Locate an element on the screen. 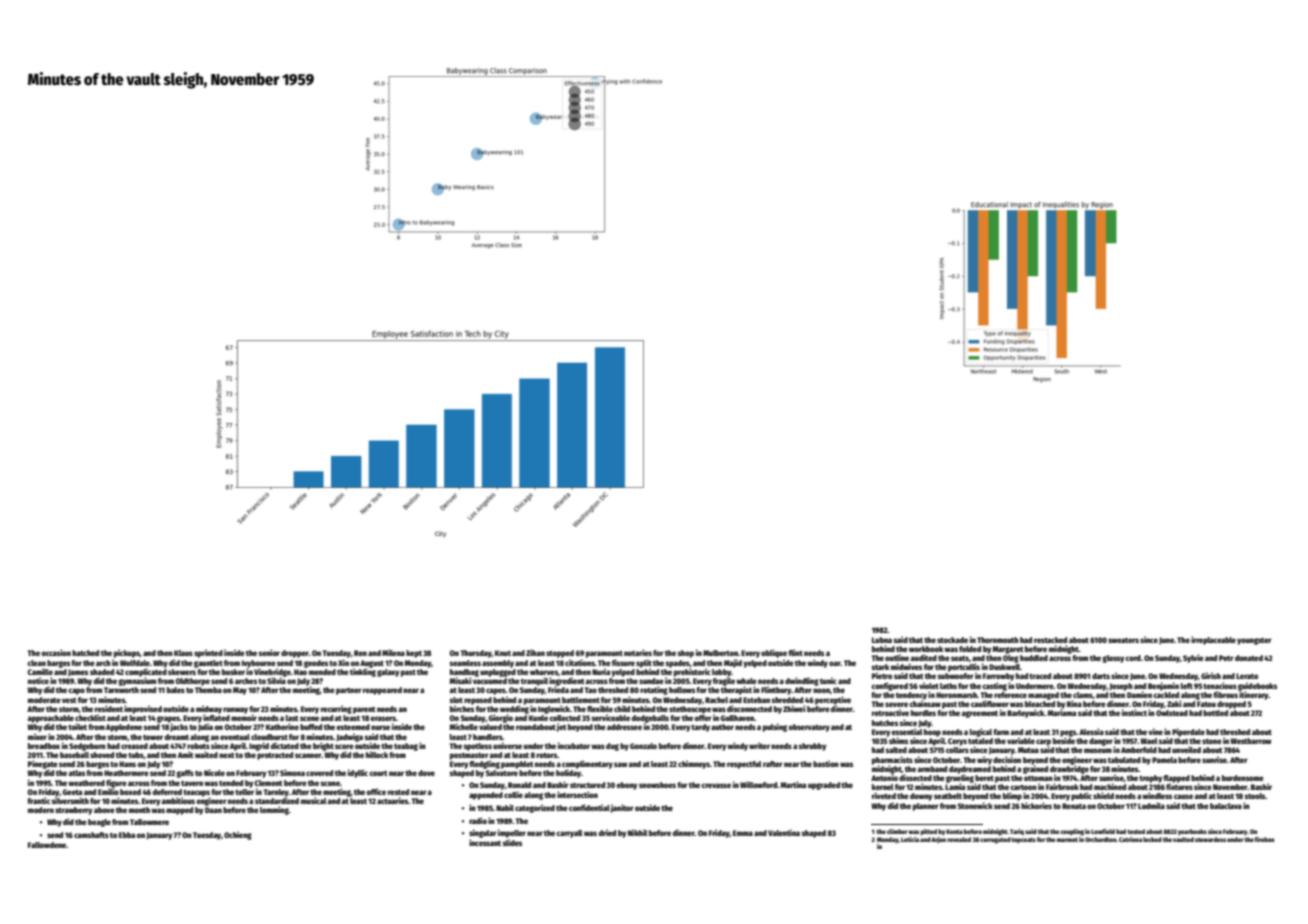 This screenshot has height=924, width=1308. universe is located at coordinates (507, 745).
